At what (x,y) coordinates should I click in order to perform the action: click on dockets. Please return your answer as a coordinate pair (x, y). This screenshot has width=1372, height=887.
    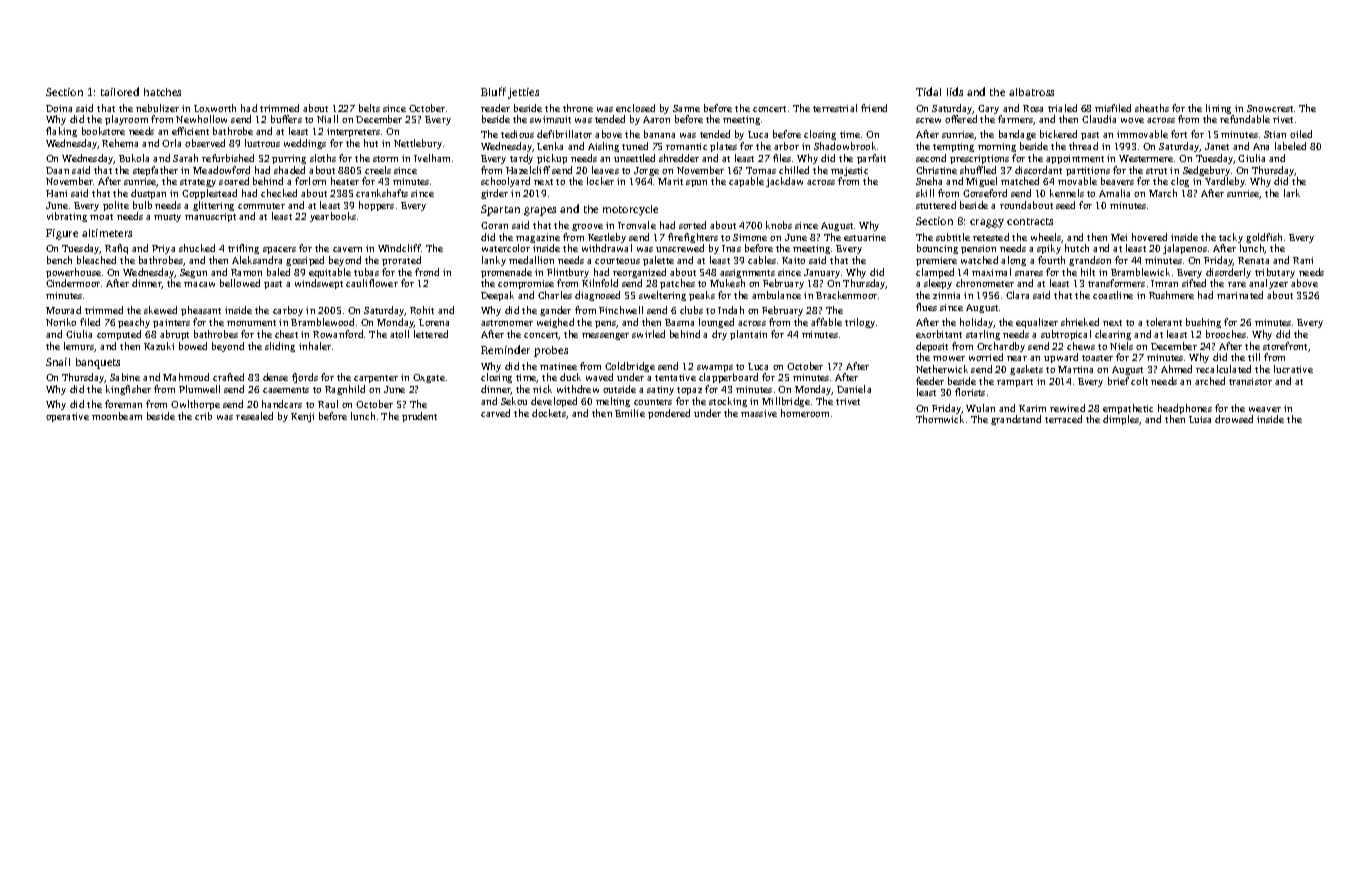
    Looking at the image, I should click on (549, 414).
